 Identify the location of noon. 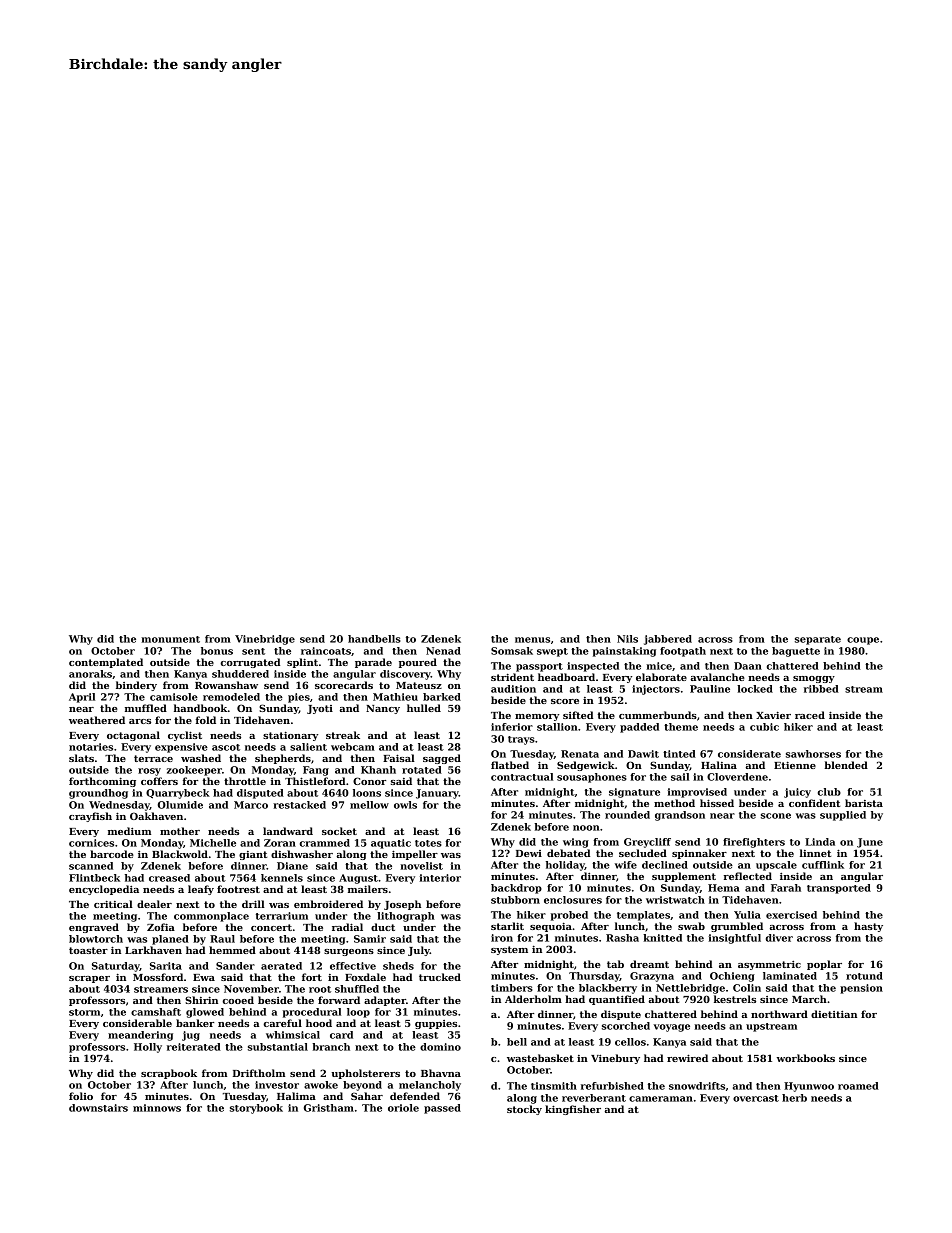
(586, 828).
